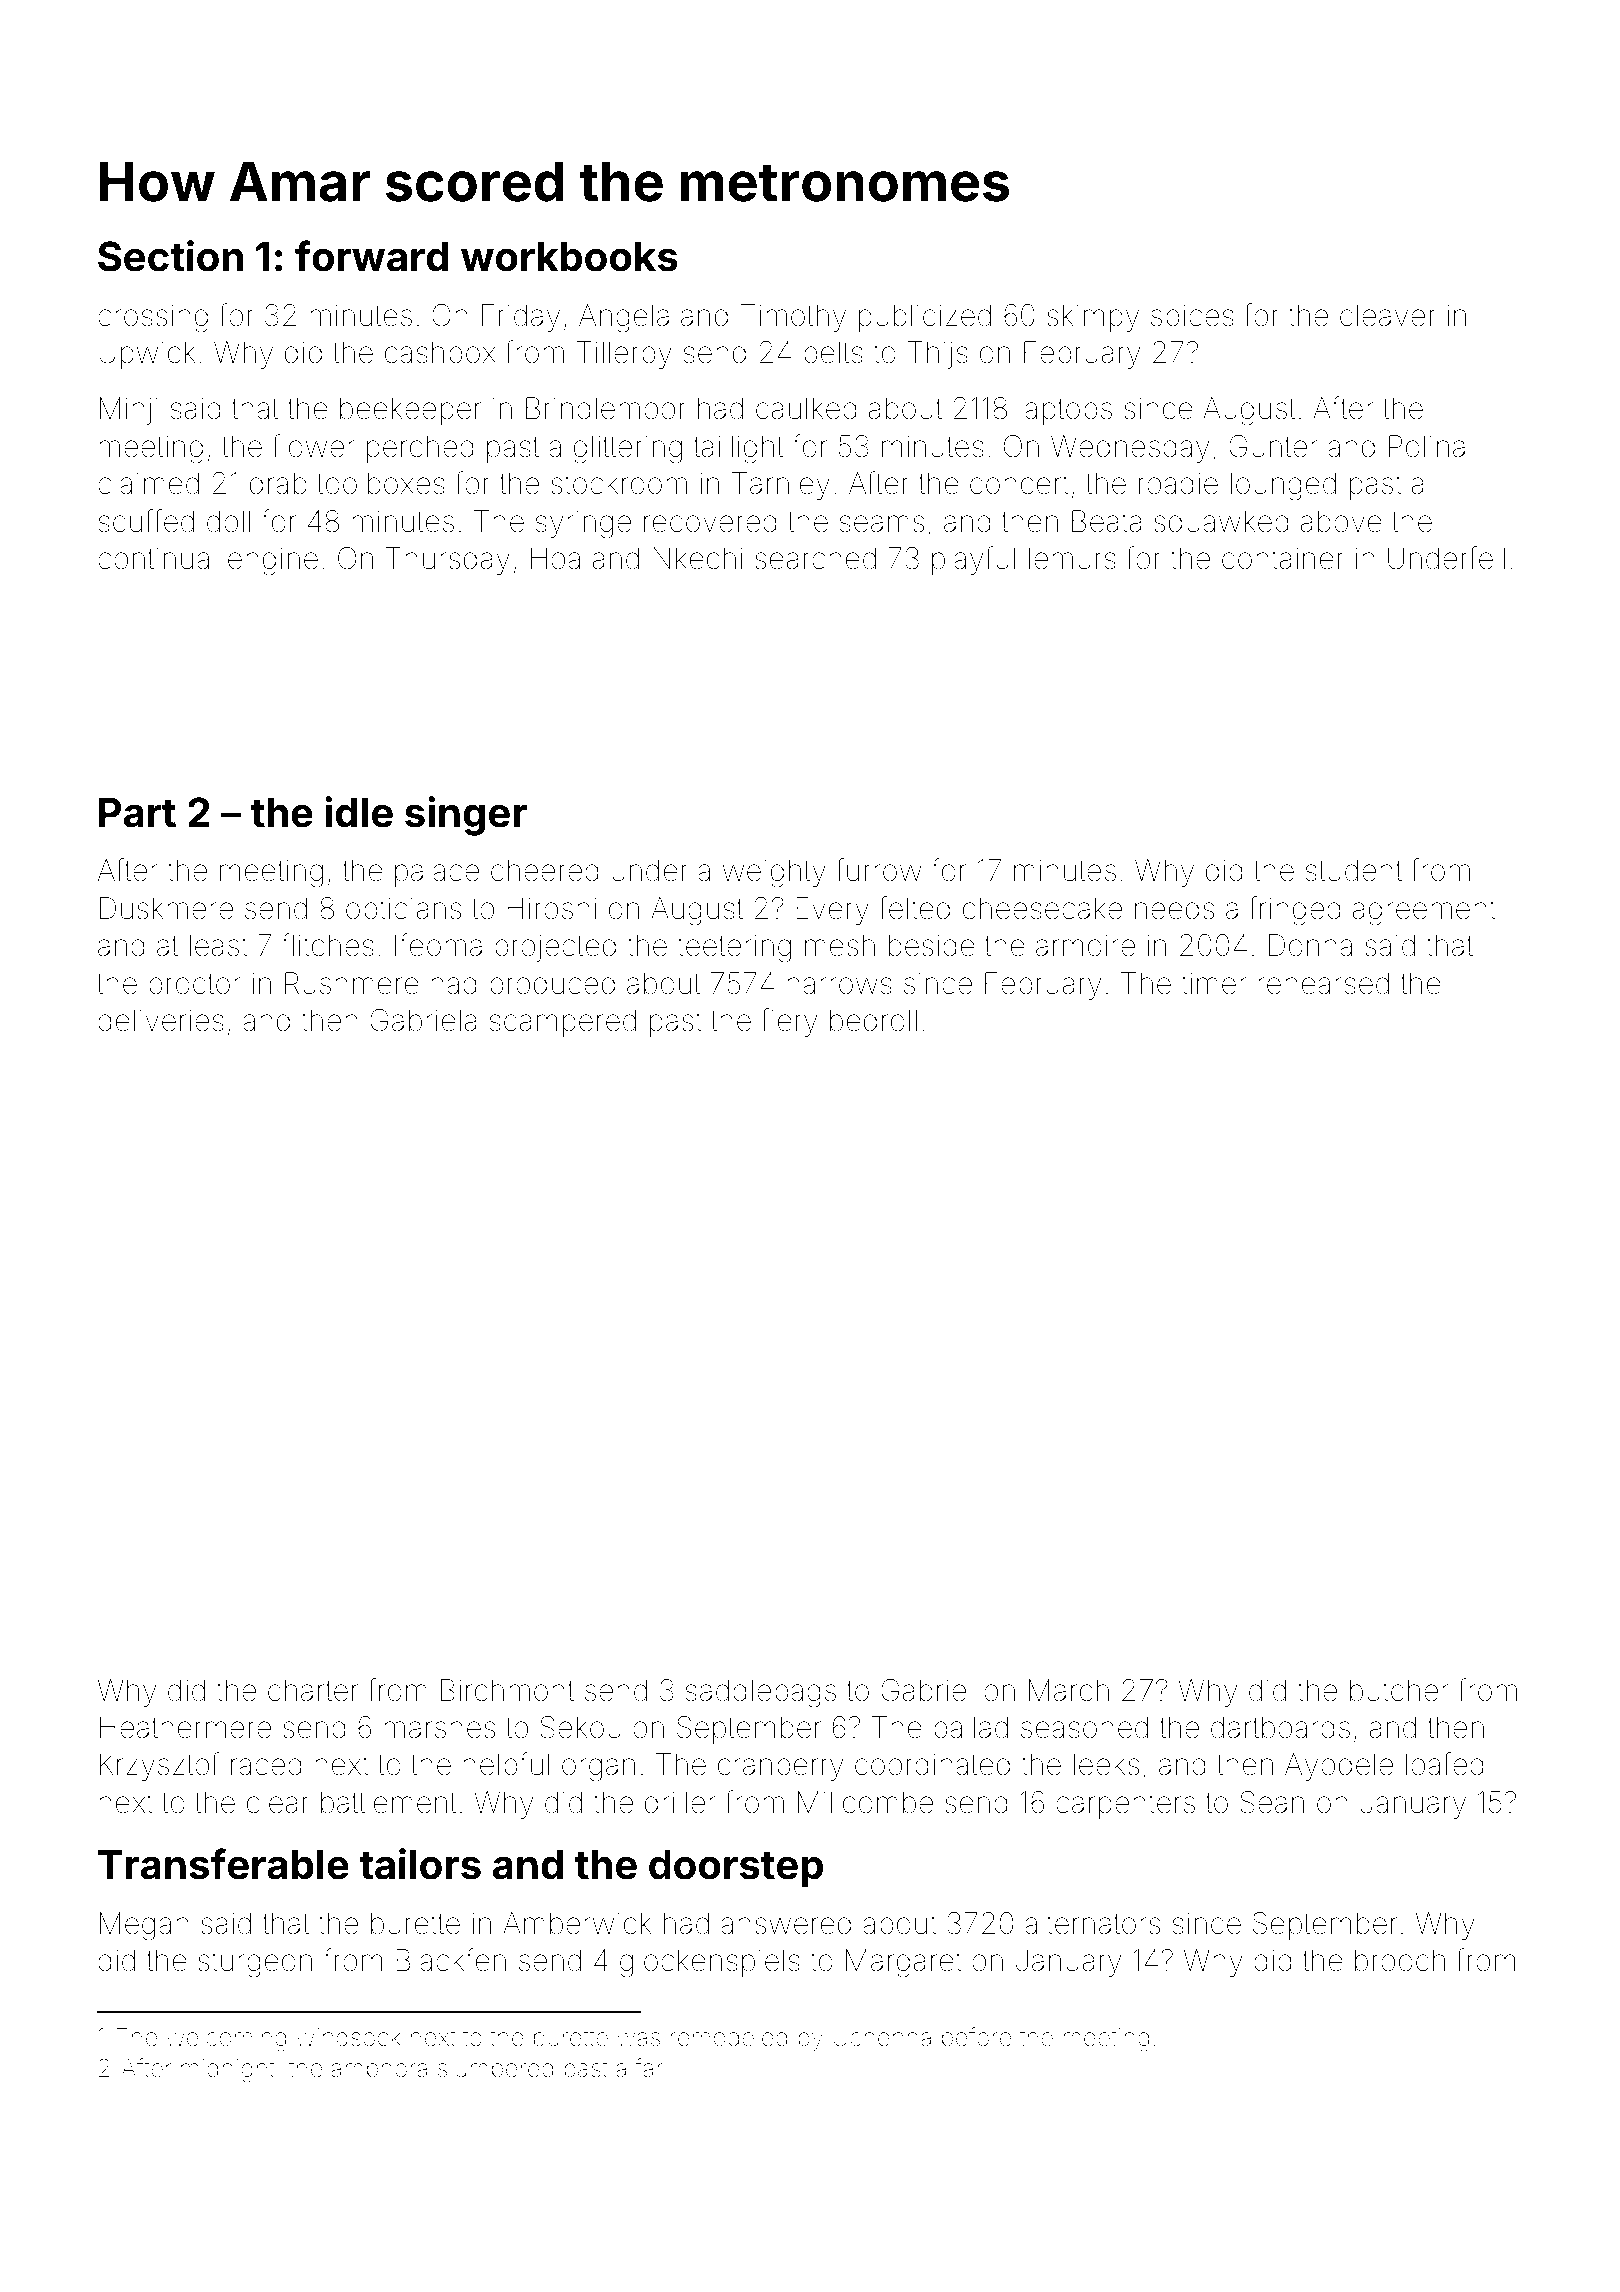 The width and height of the image is (1620, 2292). What do you see at coordinates (1399, 1690) in the image?
I see `butcher` at bounding box center [1399, 1690].
